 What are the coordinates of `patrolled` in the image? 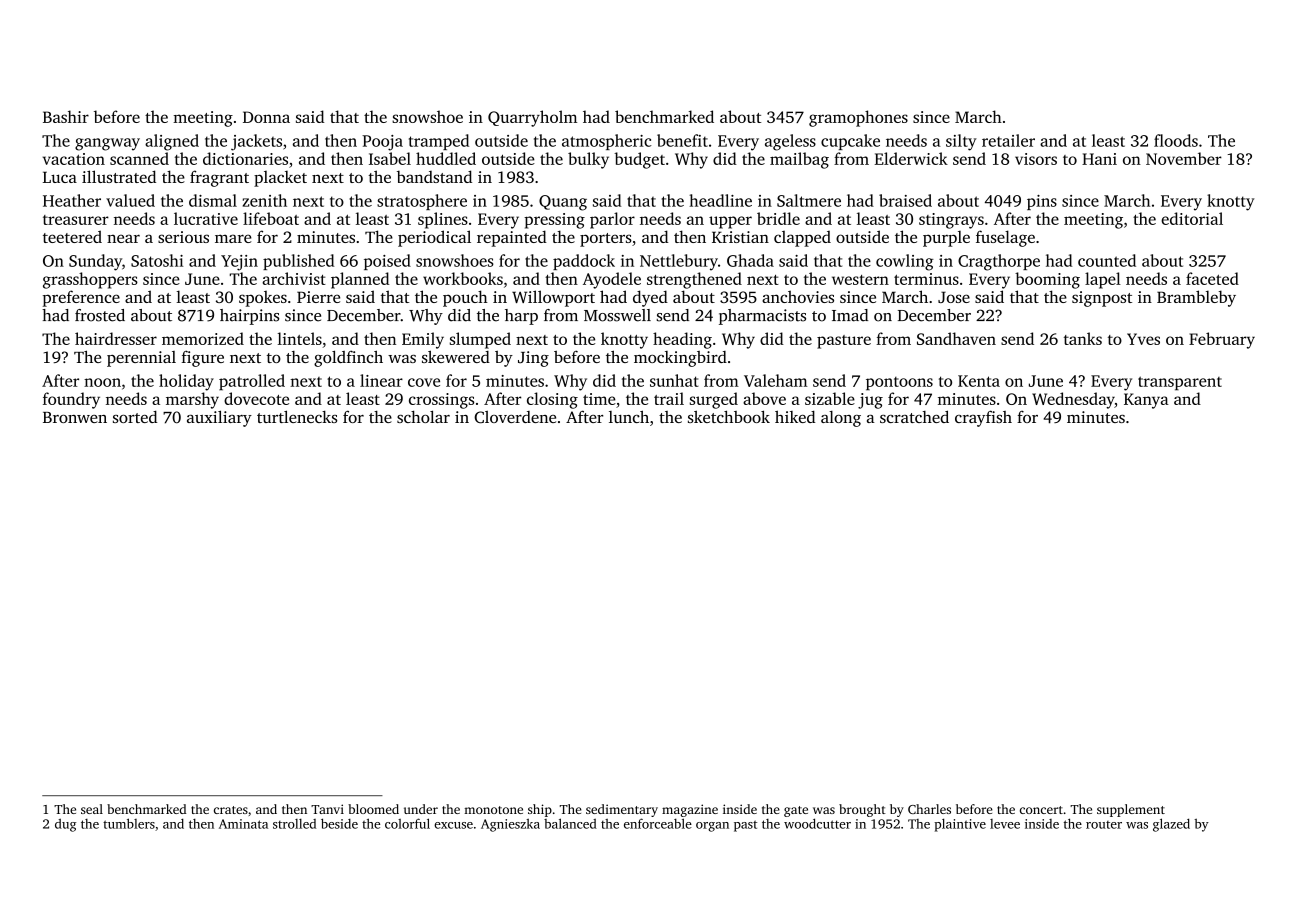 It's located at (252, 382).
